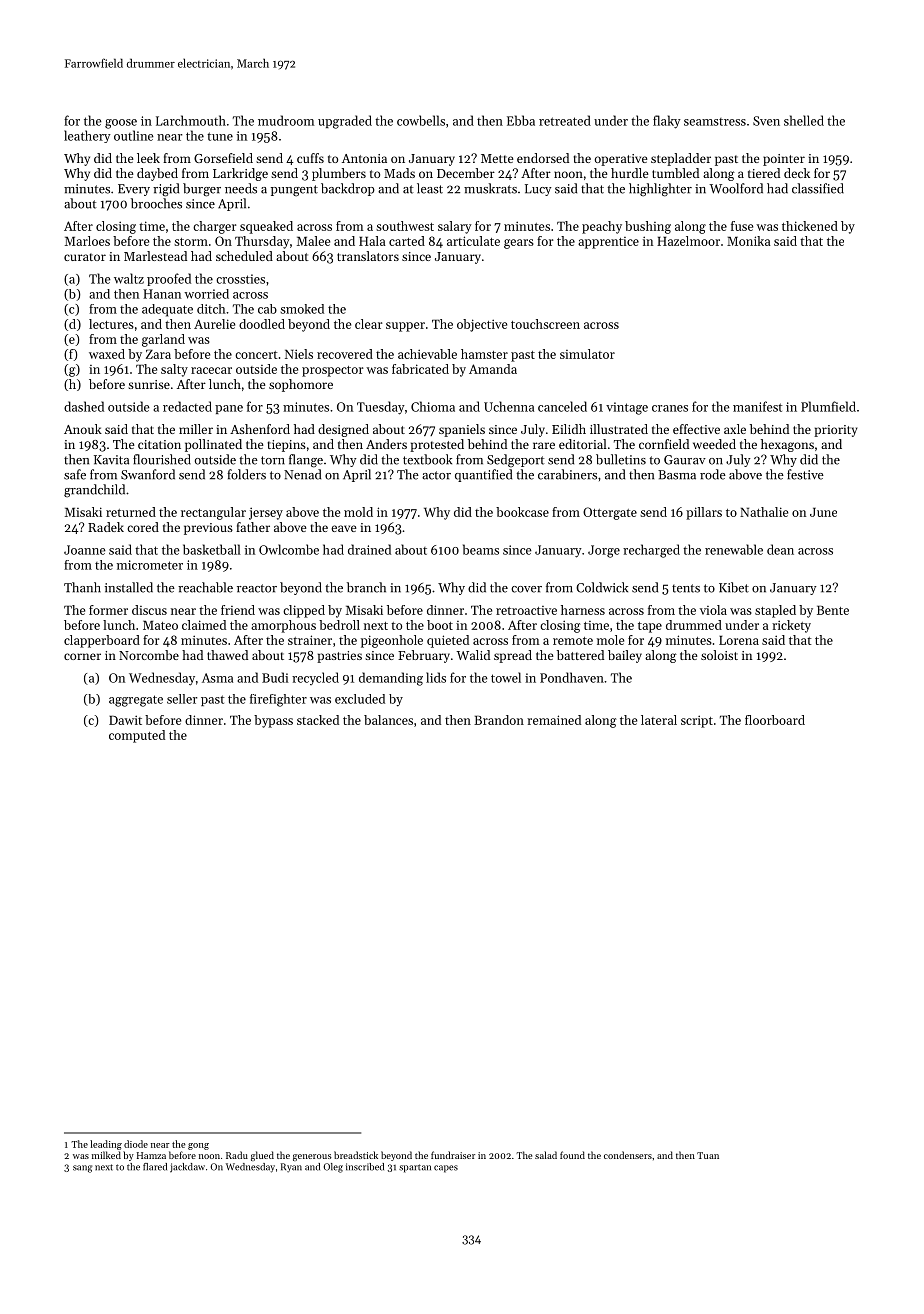 Image resolution: width=924 pixels, height=1314 pixels. Describe the element at coordinates (780, 549) in the document. I see `dean` at that location.
